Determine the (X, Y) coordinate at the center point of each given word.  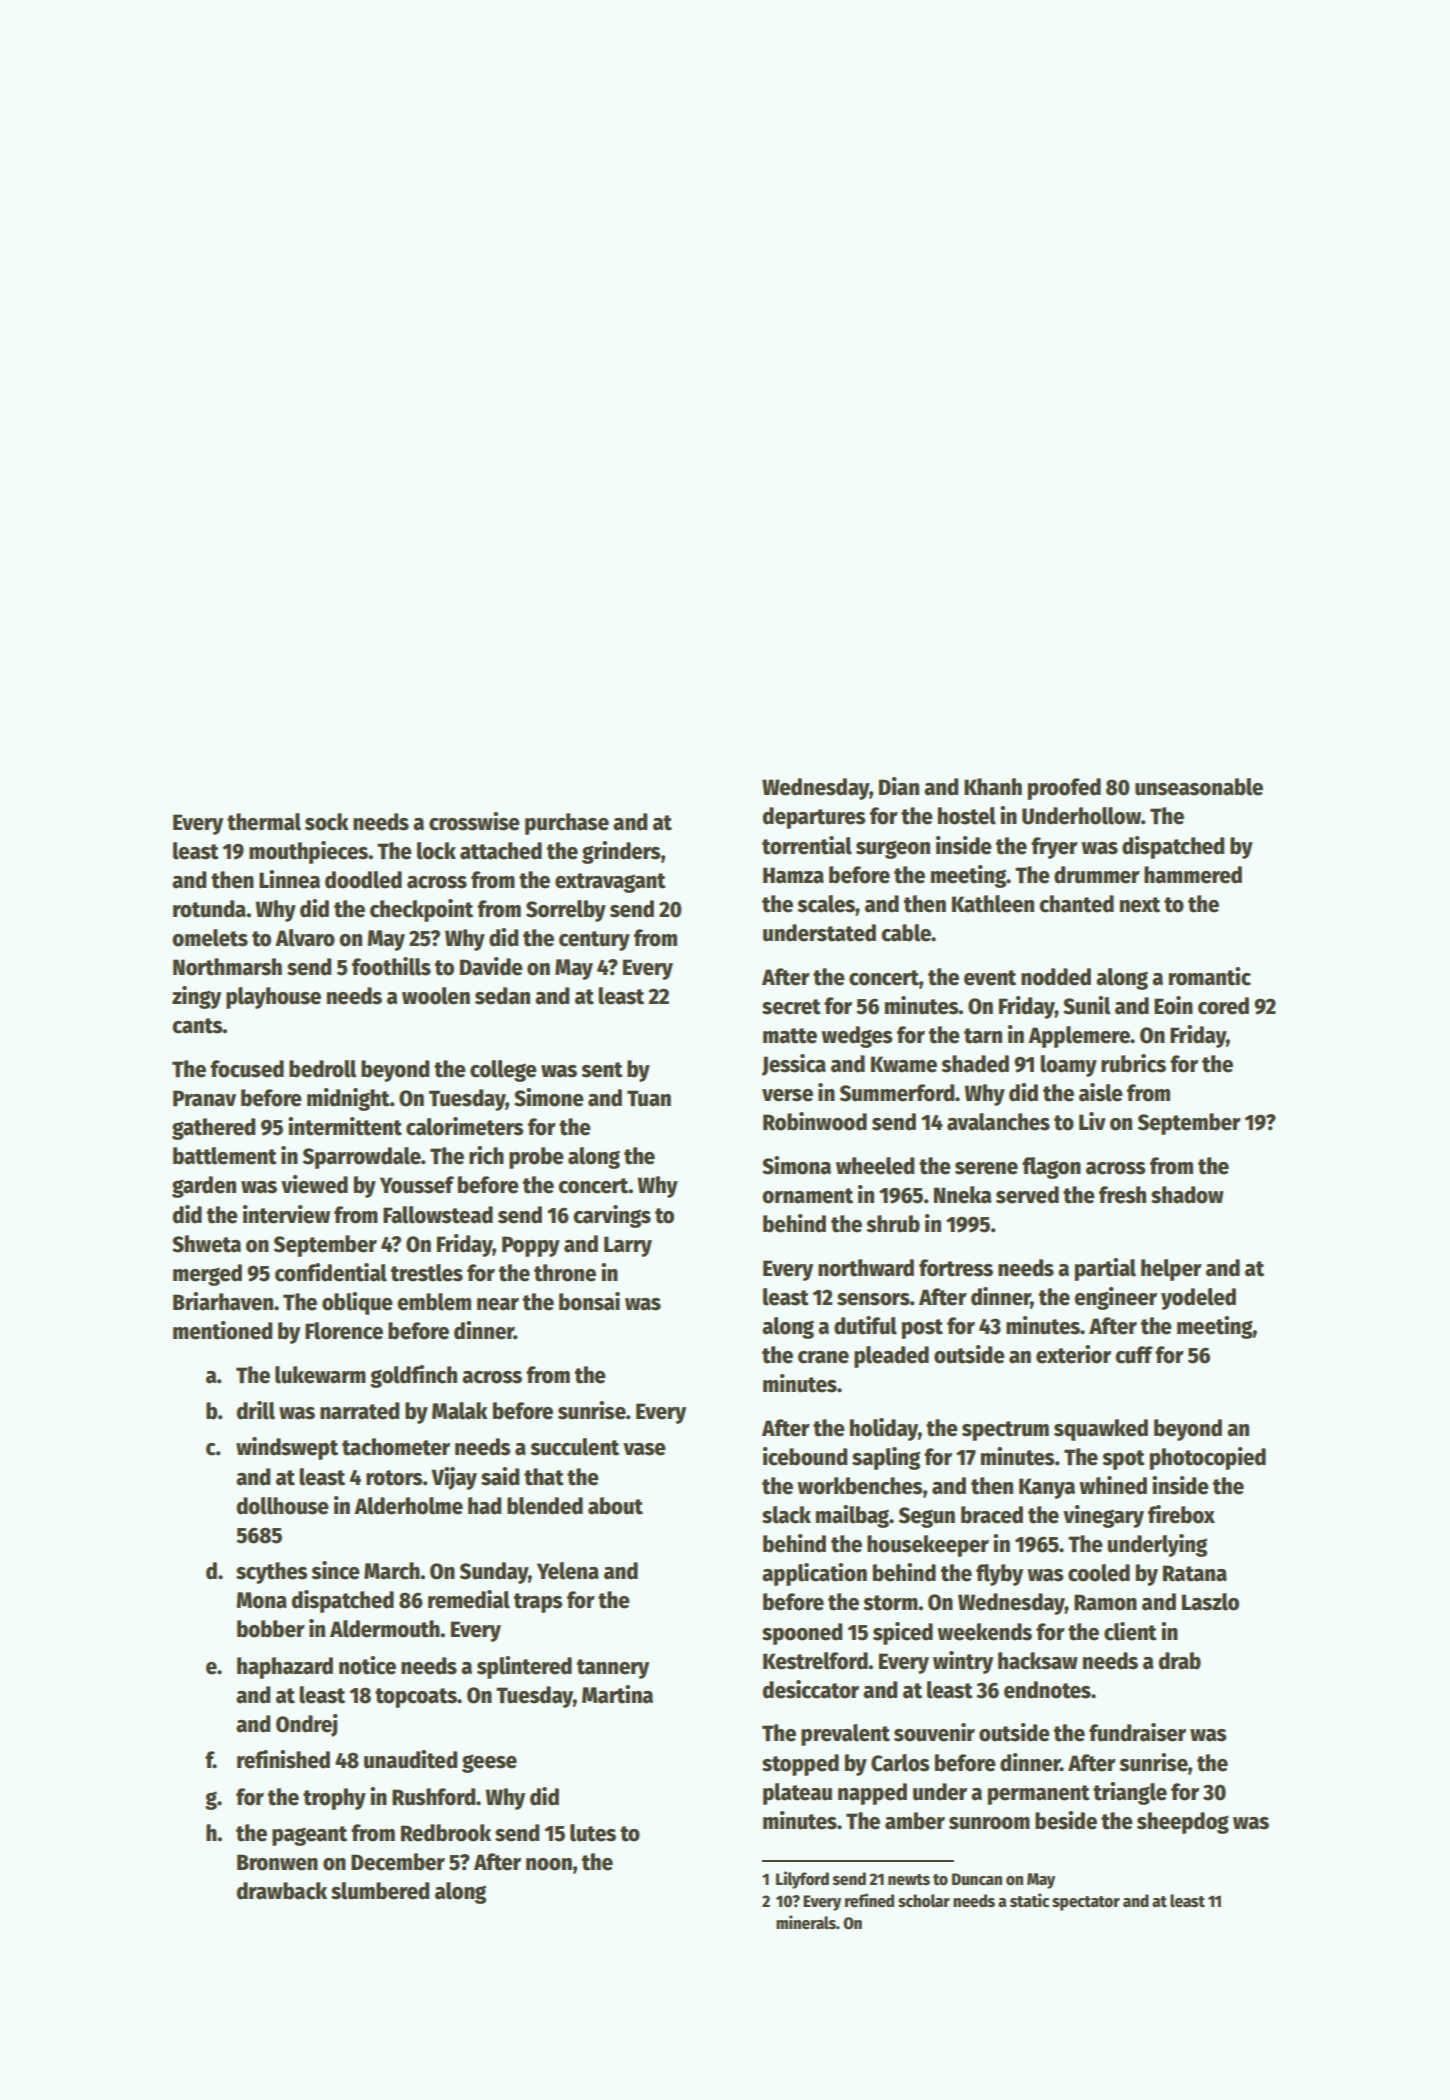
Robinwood (815, 1121)
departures (814, 818)
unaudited (411, 1759)
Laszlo (1210, 1602)
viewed (314, 1184)
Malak (460, 1411)
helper (1171, 1270)
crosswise (474, 821)
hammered (1193, 875)
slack (786, 1515)
